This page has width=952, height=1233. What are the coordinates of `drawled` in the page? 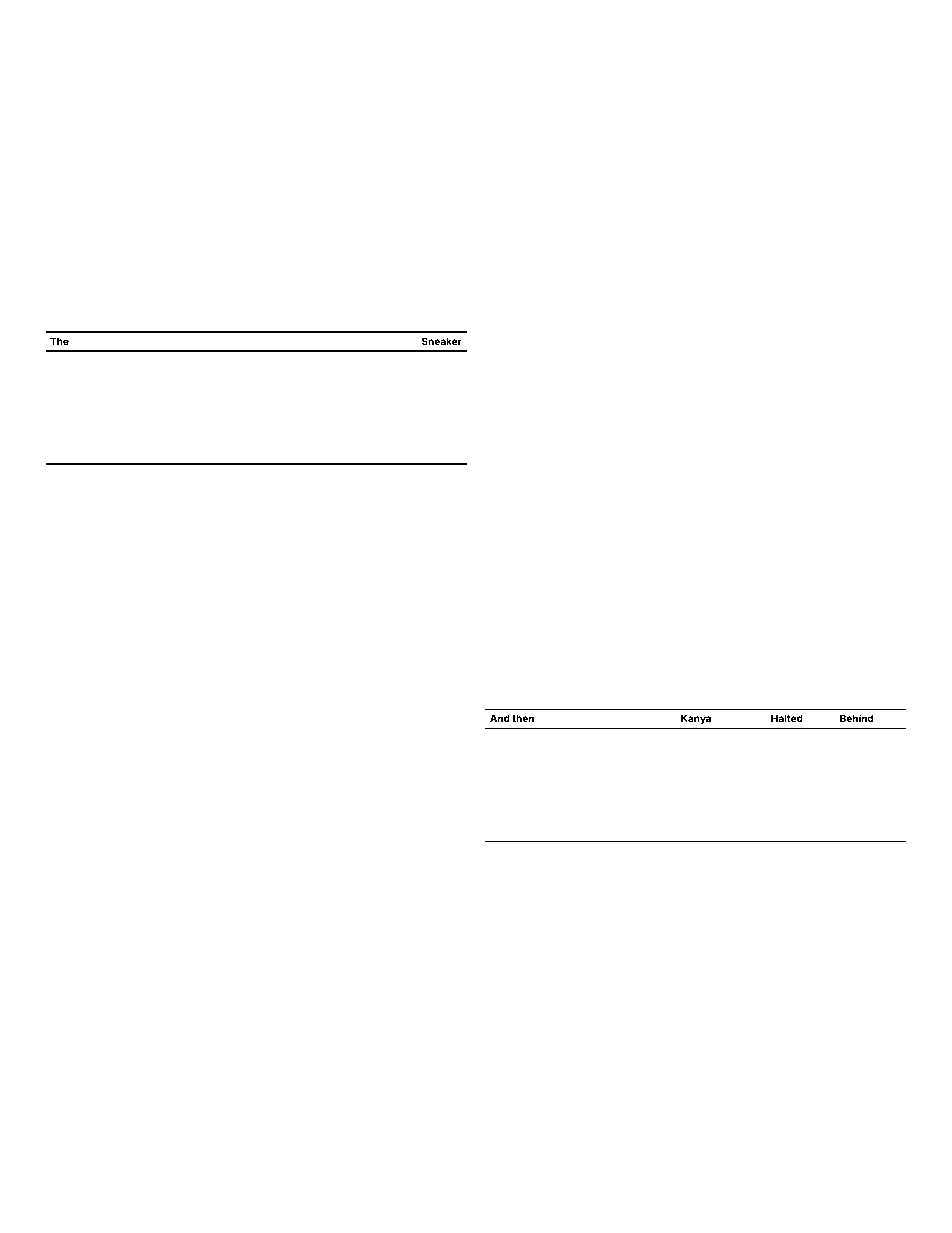 It's located at (780, 47).
